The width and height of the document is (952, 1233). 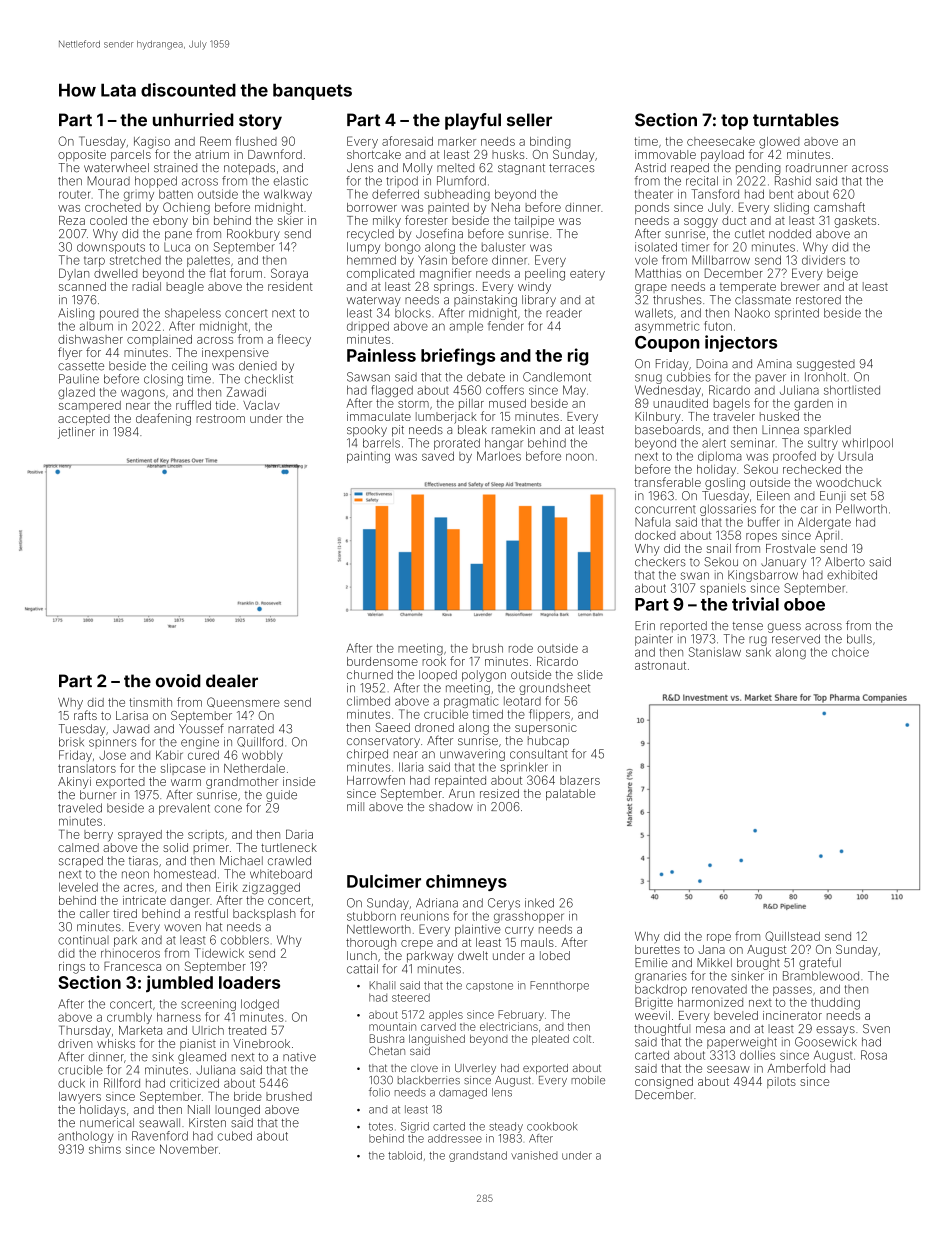 I want to click on checklist, so click(x=269, y=379).
